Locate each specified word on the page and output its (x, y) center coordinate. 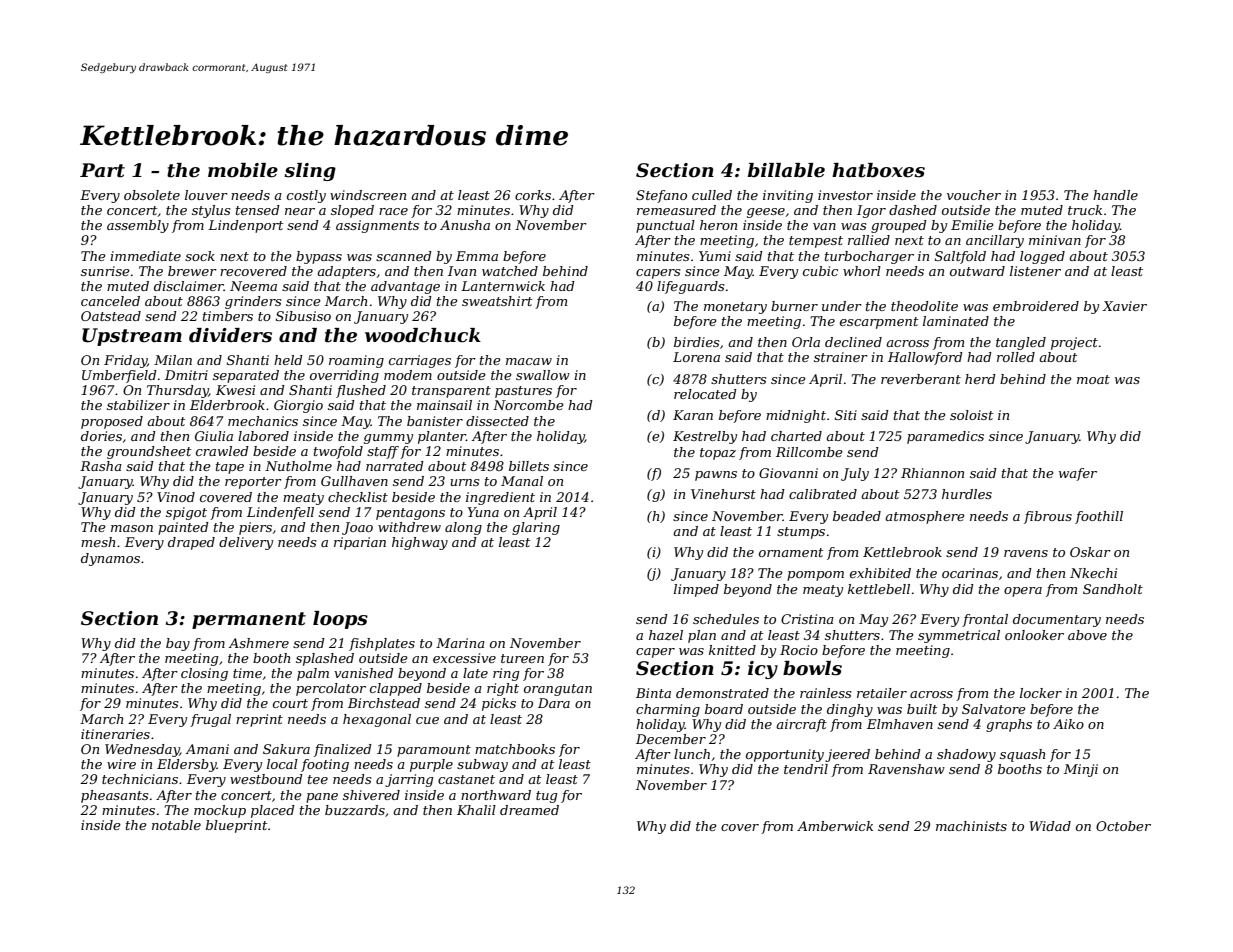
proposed (112, 422)
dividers (230, 335)
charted (796, 436)
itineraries (115, 734)
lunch (692, 754)
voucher (974, 195)
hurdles (967, 494)
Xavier (1124, 306)
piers (255, 528)
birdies (696, 342)
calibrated (823, 494)
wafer (1078, 474)
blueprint (236, 826)
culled (712, 195)
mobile (243, 170)
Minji (1081, 770)
